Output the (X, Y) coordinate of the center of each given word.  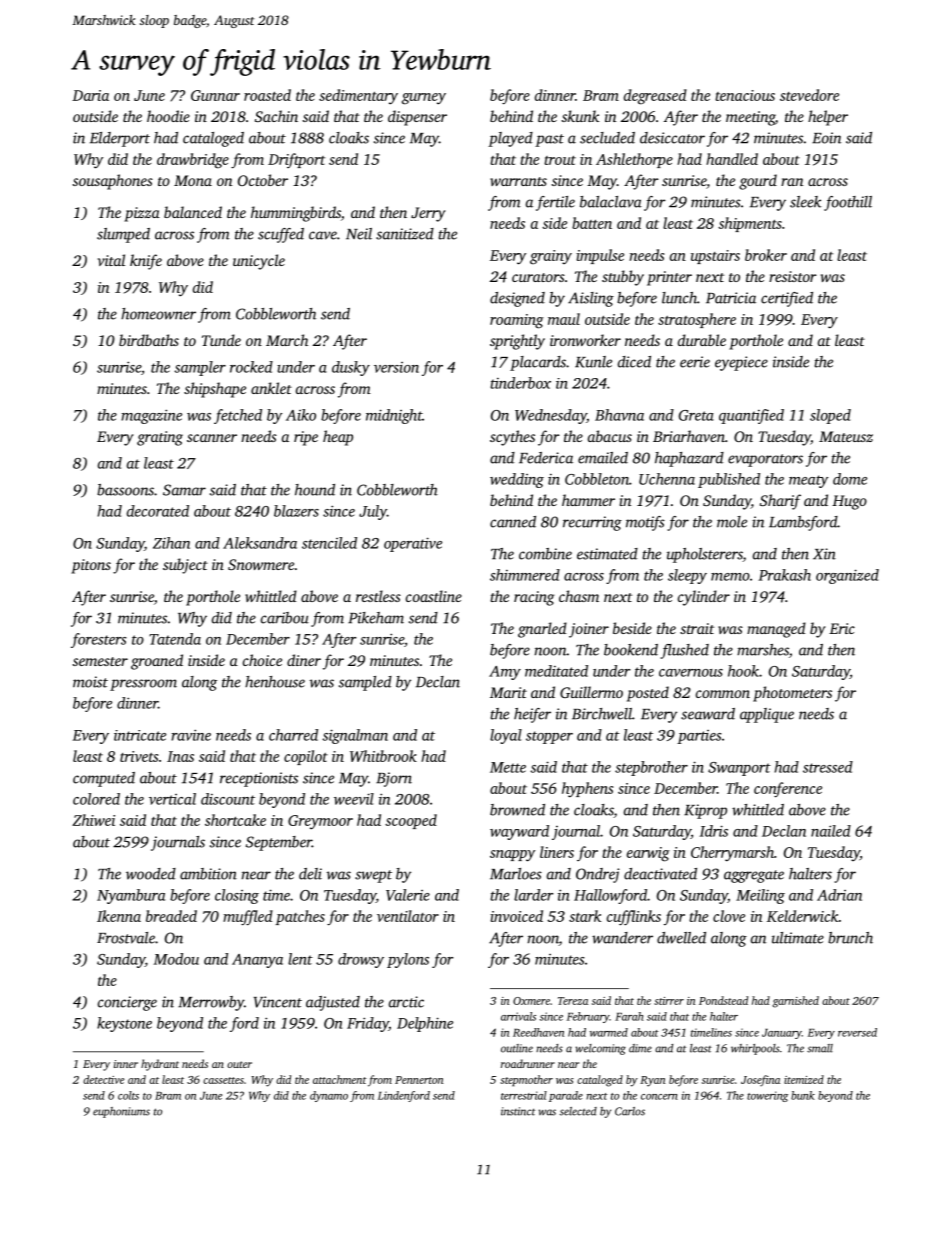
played (510, 139)
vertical (172, 799)
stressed (828, 767)
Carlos (630, 1111)
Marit (508, 692)
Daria (90, 95)
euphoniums (121, 1112)
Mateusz (846, 436)
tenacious (745, 95)
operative (413, 544)
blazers (296, 511)
